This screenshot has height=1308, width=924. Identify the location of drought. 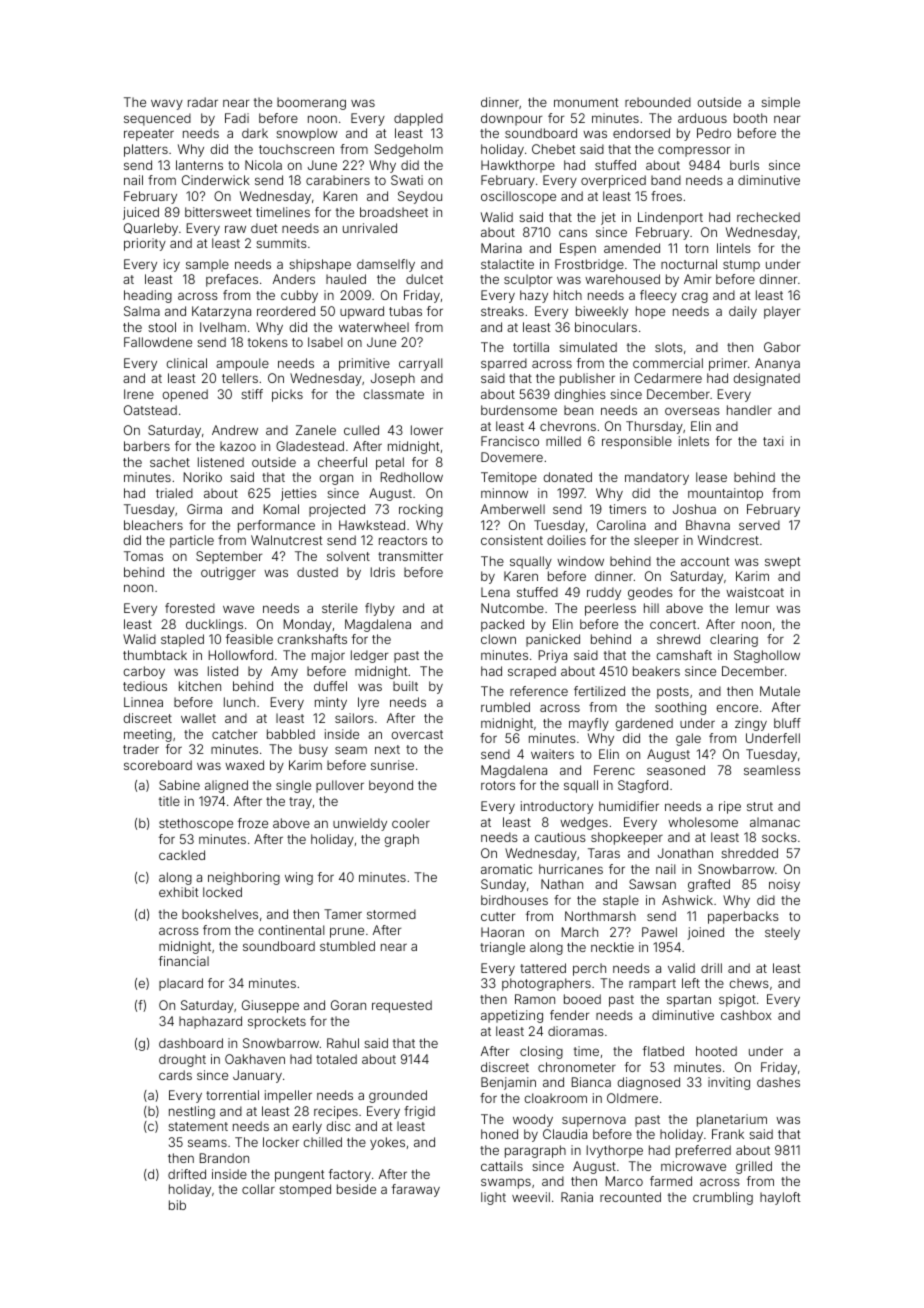
(182, 1060).
